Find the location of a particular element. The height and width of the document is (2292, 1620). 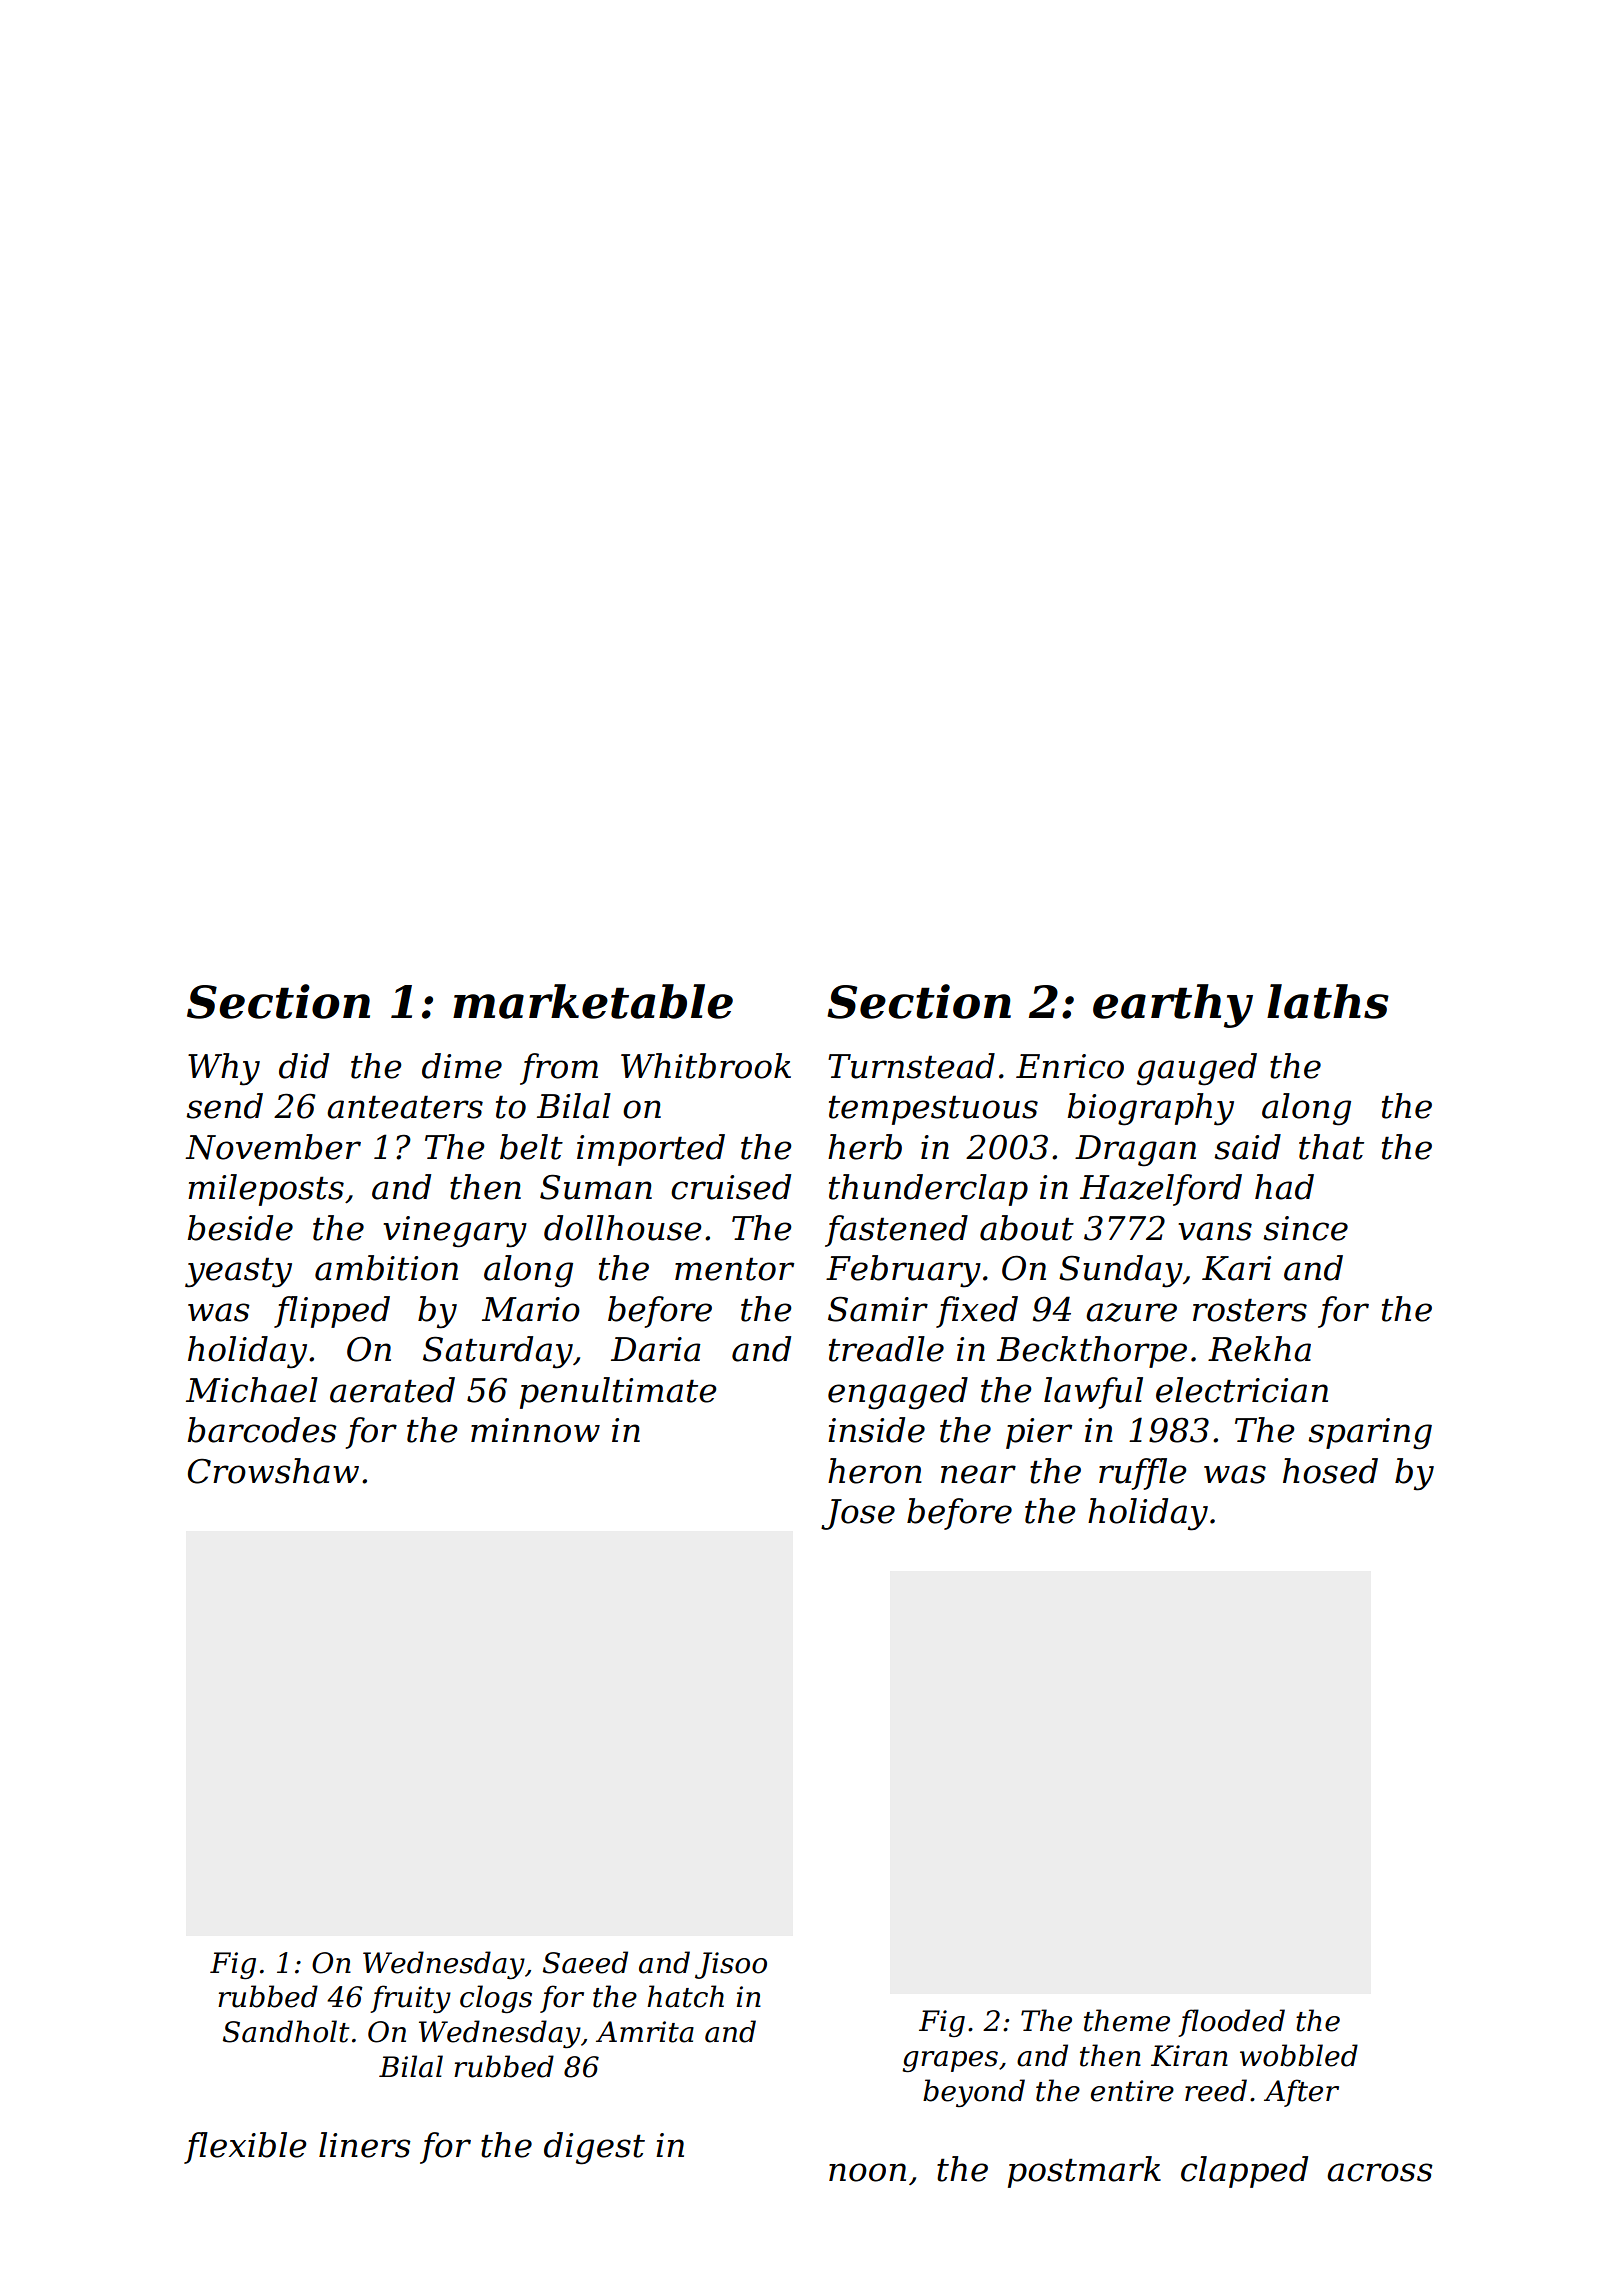

Crowshaw is located at coordinates (273, 1471).
